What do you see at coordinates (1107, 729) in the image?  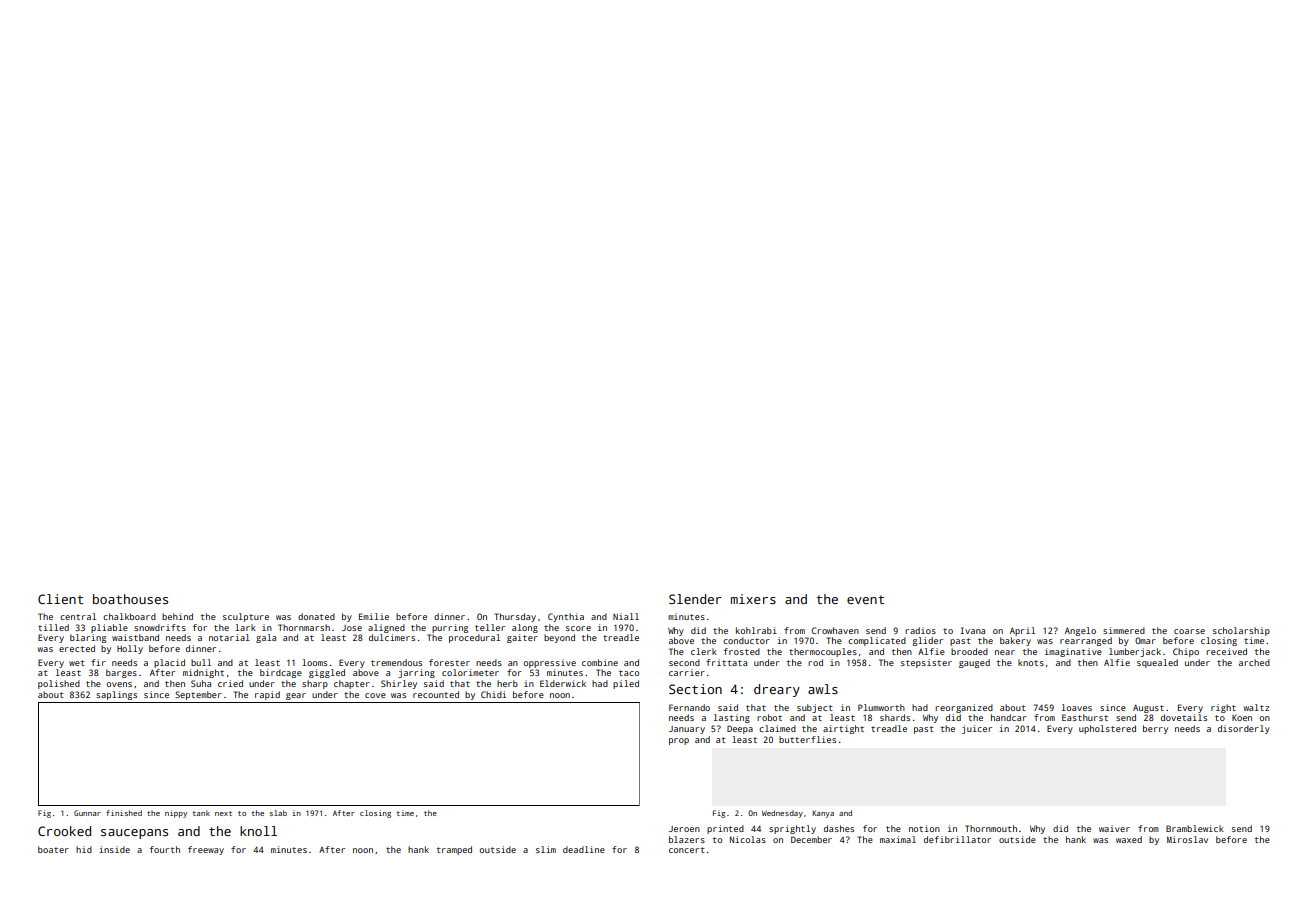 I see `upholstered` at bounding box center [1107, 729].
